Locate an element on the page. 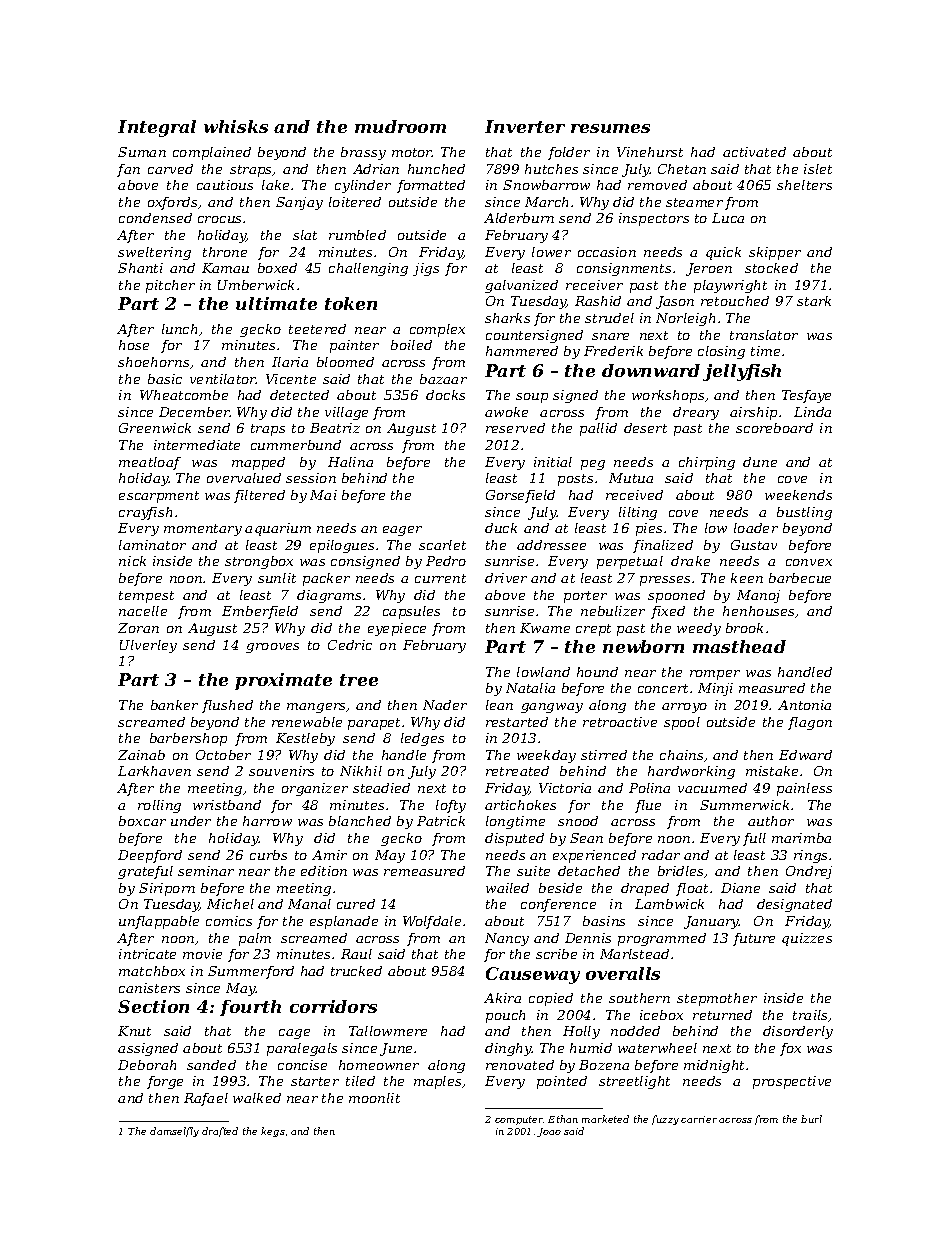 Image resolution: width=952 pixels, height=1233 pixels. nacelle is located at coordinates (143, 611).
